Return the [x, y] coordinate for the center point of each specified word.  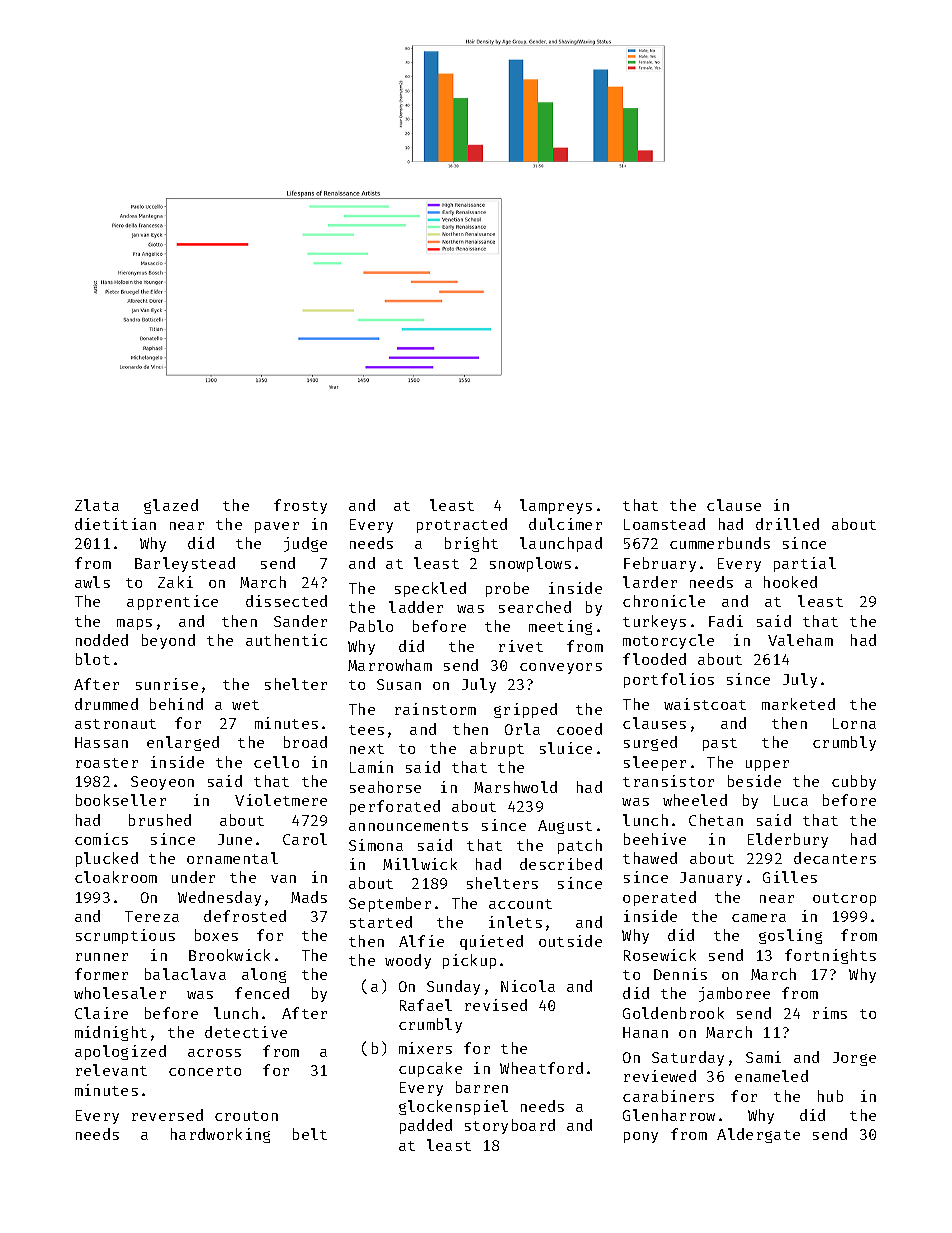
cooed [579, 729]
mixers [425, 1048]
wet [245, 705]
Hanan [645, 1032]
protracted [462, 525]
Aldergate [758, 1135]
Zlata [97, 505]
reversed [167, 1115]
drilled [787, 524]
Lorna [854, 723]
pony [641, 1137]
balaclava [185, 974]
